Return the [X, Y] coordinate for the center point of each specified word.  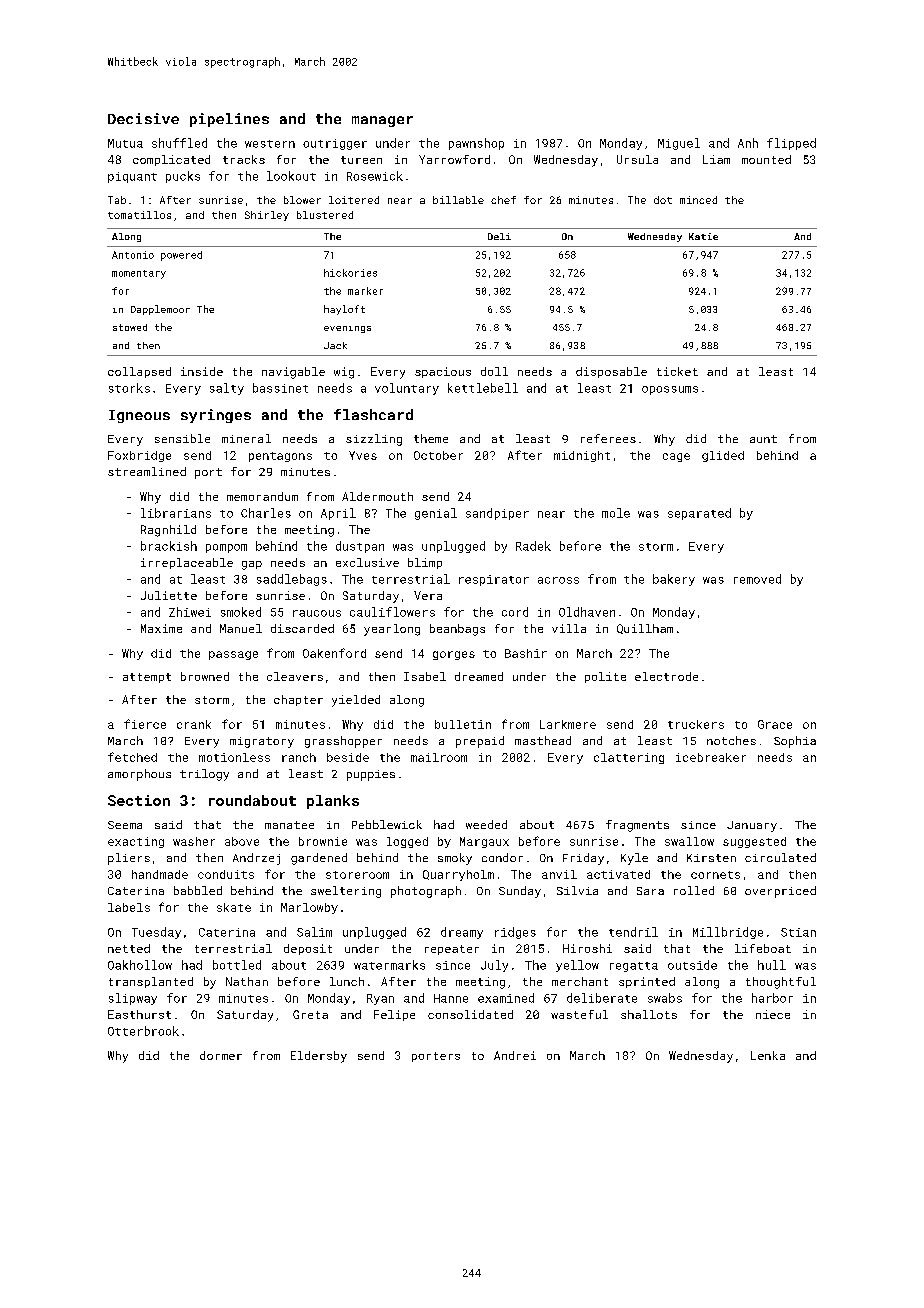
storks [129, 388]
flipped [791, 144]
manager [382, 121]
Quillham [645, 629]
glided [723, 456]
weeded [486, 824]
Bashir [526, 653]
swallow [689, 841]
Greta [310, 1014]
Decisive [143, 118]
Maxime [161, 628]
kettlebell [483, 388]
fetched [132, 757]
